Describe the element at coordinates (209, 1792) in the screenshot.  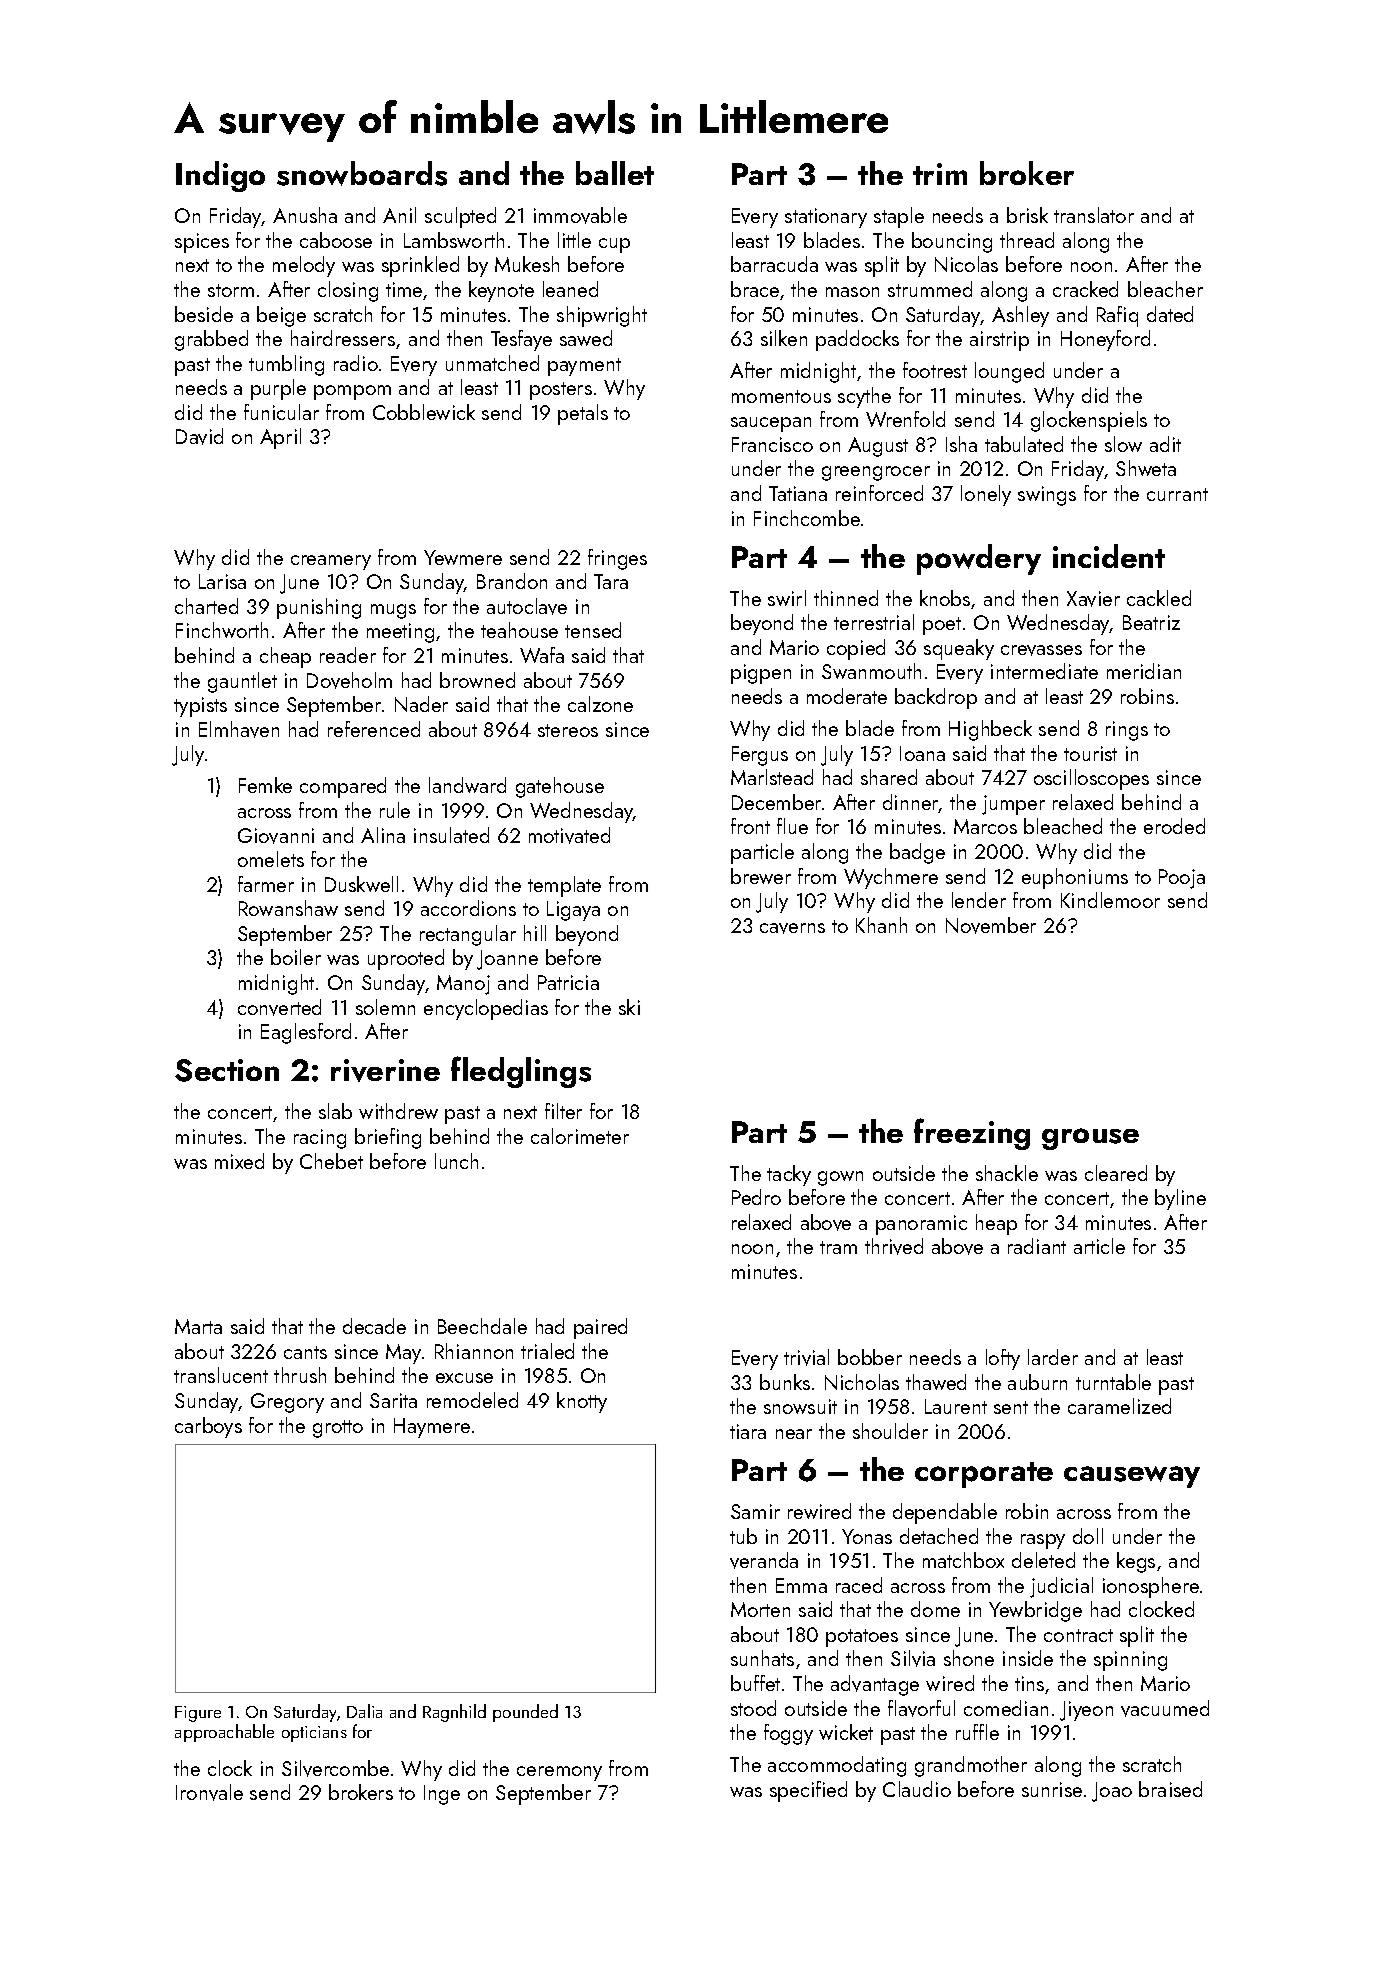
I see `Ironvale` at that location.
